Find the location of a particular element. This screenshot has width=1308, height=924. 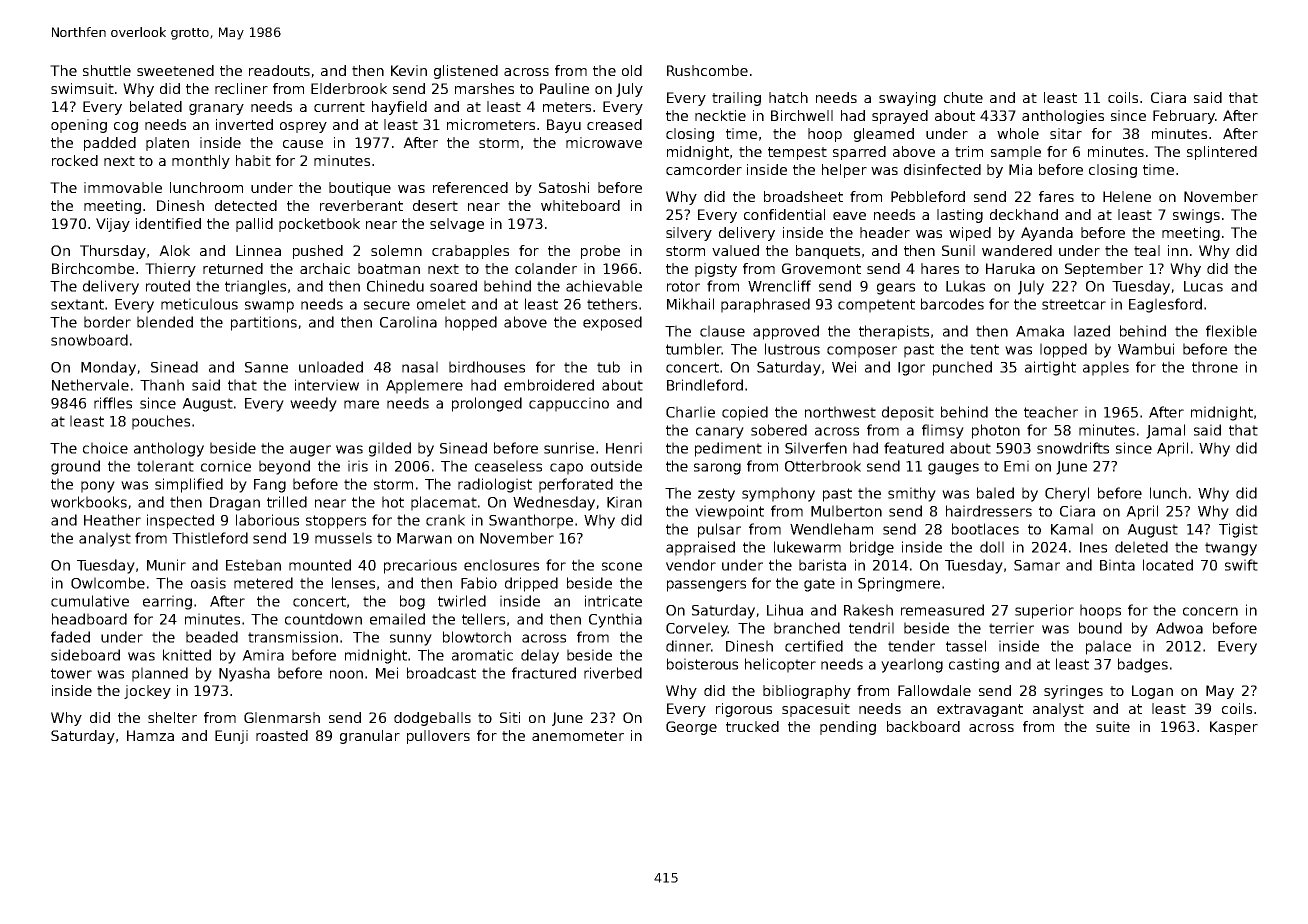

hares is located at coordinates (940, 268).
